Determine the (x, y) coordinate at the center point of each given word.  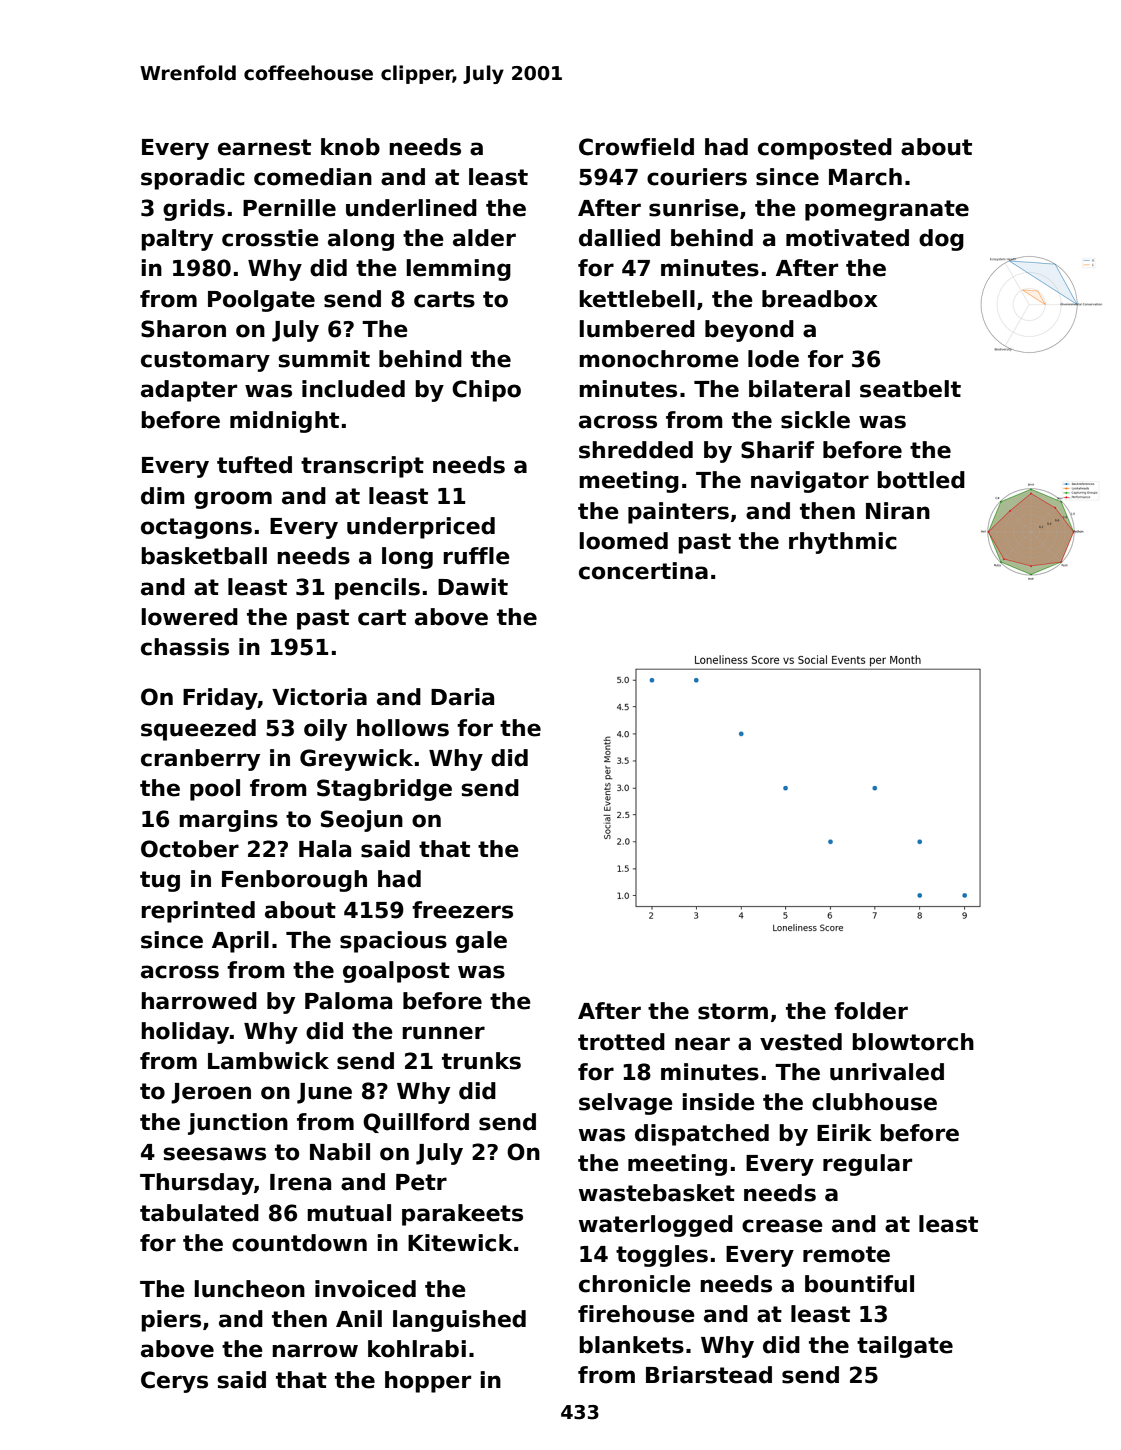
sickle (815, 420)
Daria (462, 697)
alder (484, 238)
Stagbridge (384, 790)
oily (325, 730)
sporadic (193, 179)
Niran (898, 511)
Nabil (340, 1152)
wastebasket (657, 1193)
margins (228, 821)
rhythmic (843, 543)
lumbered (637, 329)
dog (941, 240)
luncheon (249, 1289)
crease (782, 1226)
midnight (284, 422)
